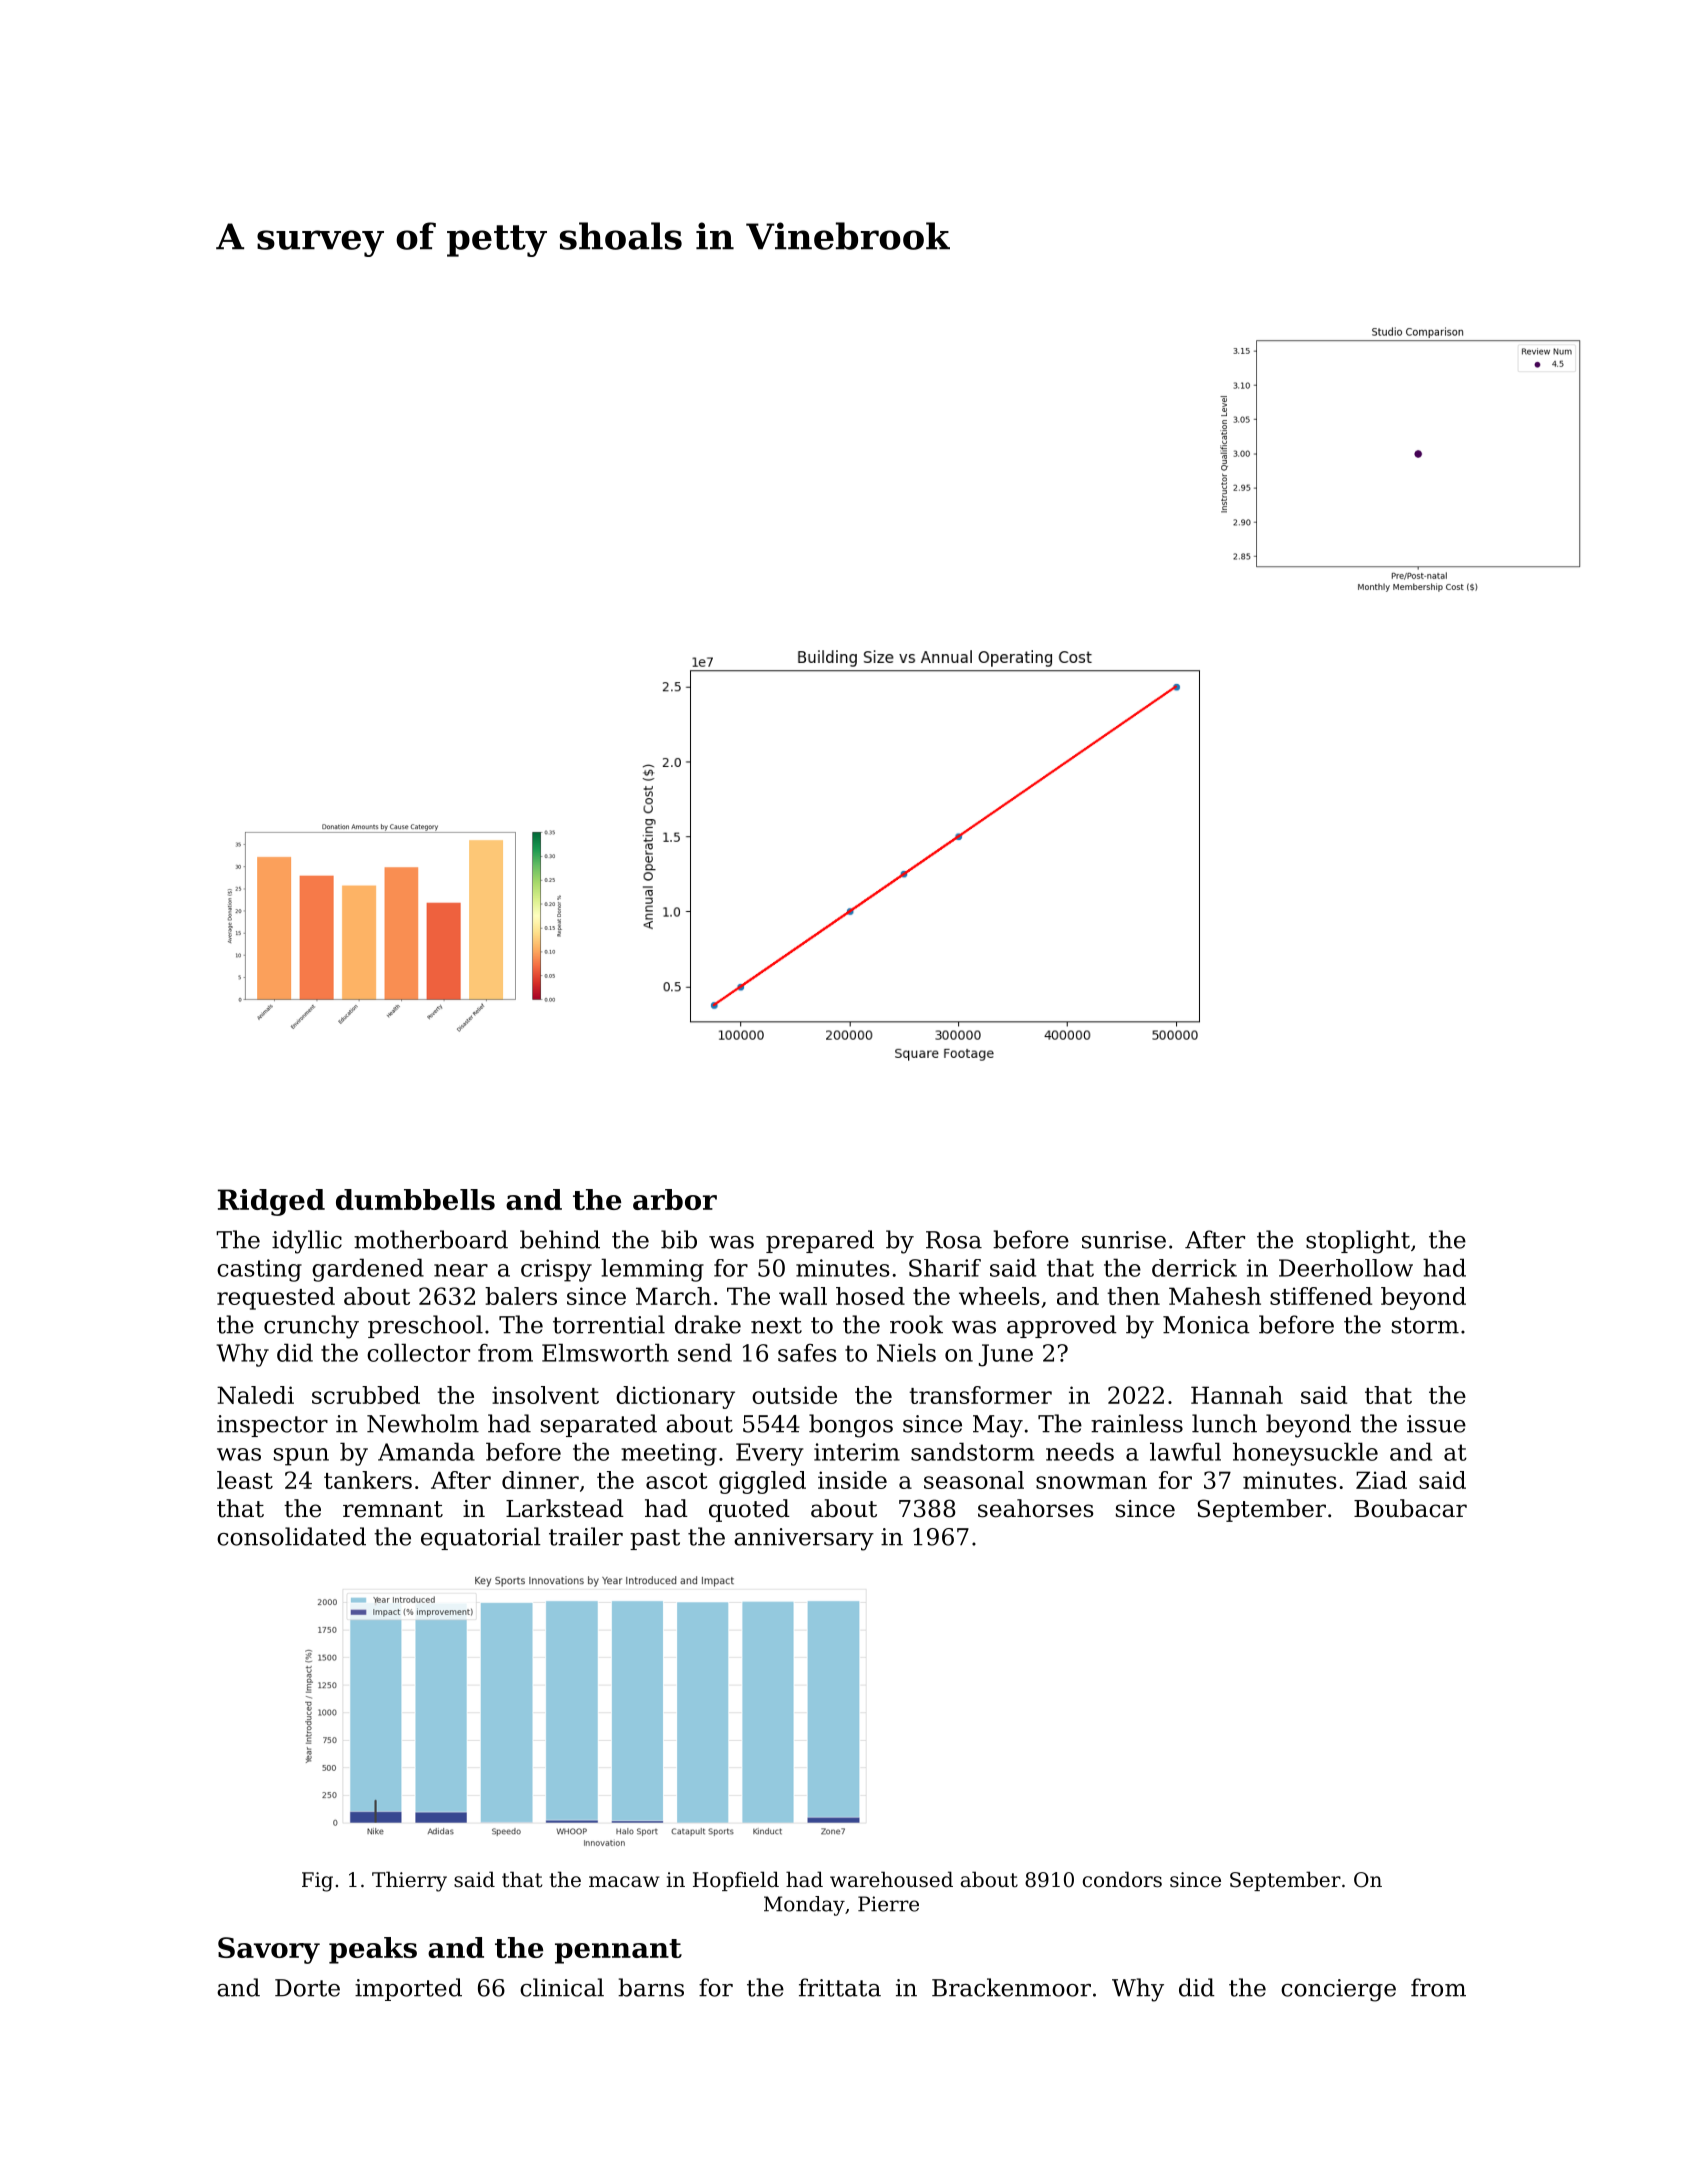 The height and width of the screenshot is (2178, 1683). What do you see at coordinates (269, 1950) in the screenshot?
I see `Savory` at bounding box center [269, 1950].
